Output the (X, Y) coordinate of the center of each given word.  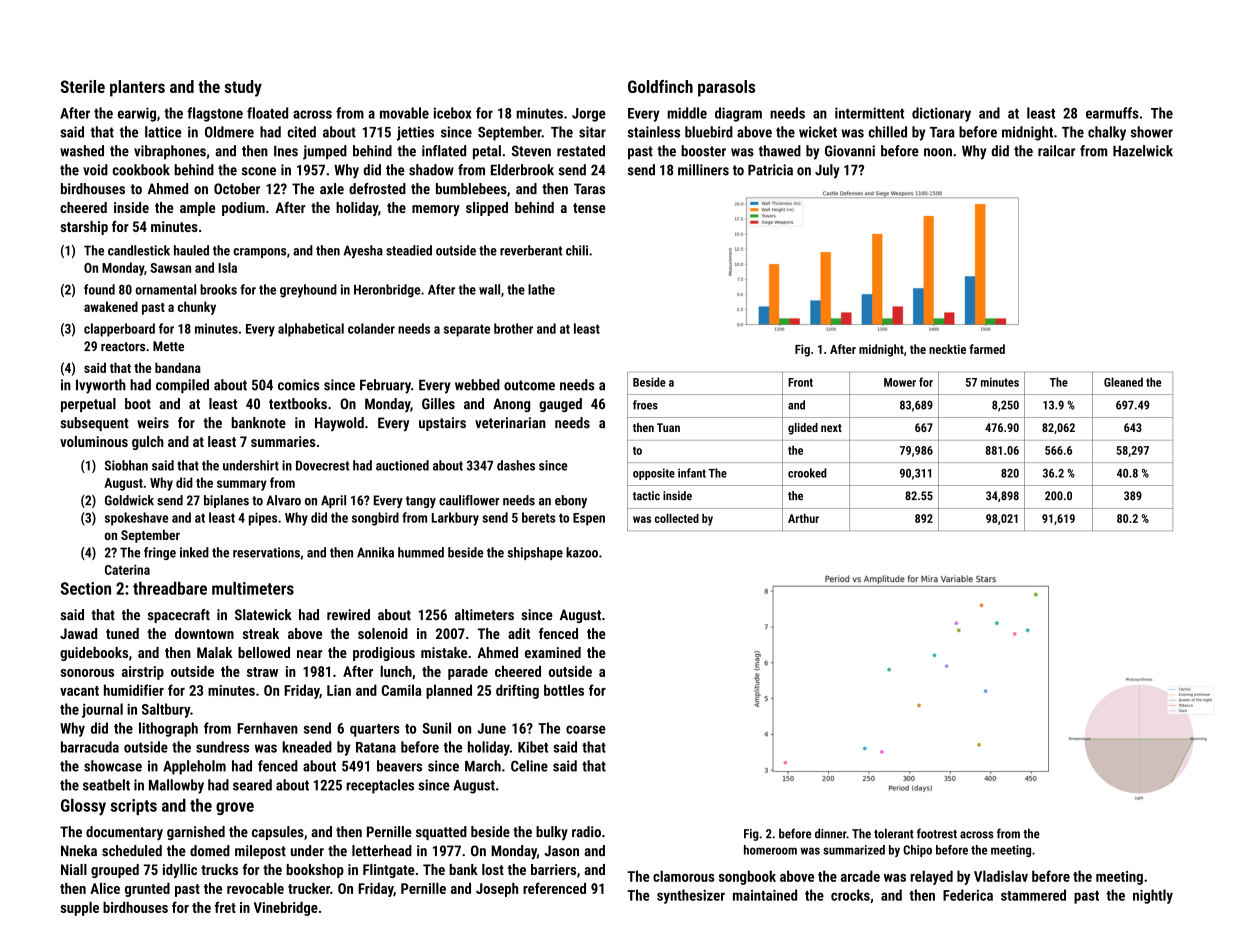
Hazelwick (1143, 151)
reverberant (531, 250)
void (95, 170)
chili (577, 250)
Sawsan (170, 268)
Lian (339, 690)
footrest (937, 833)
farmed (987, 349)
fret (225, 907)
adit (519, 633)
